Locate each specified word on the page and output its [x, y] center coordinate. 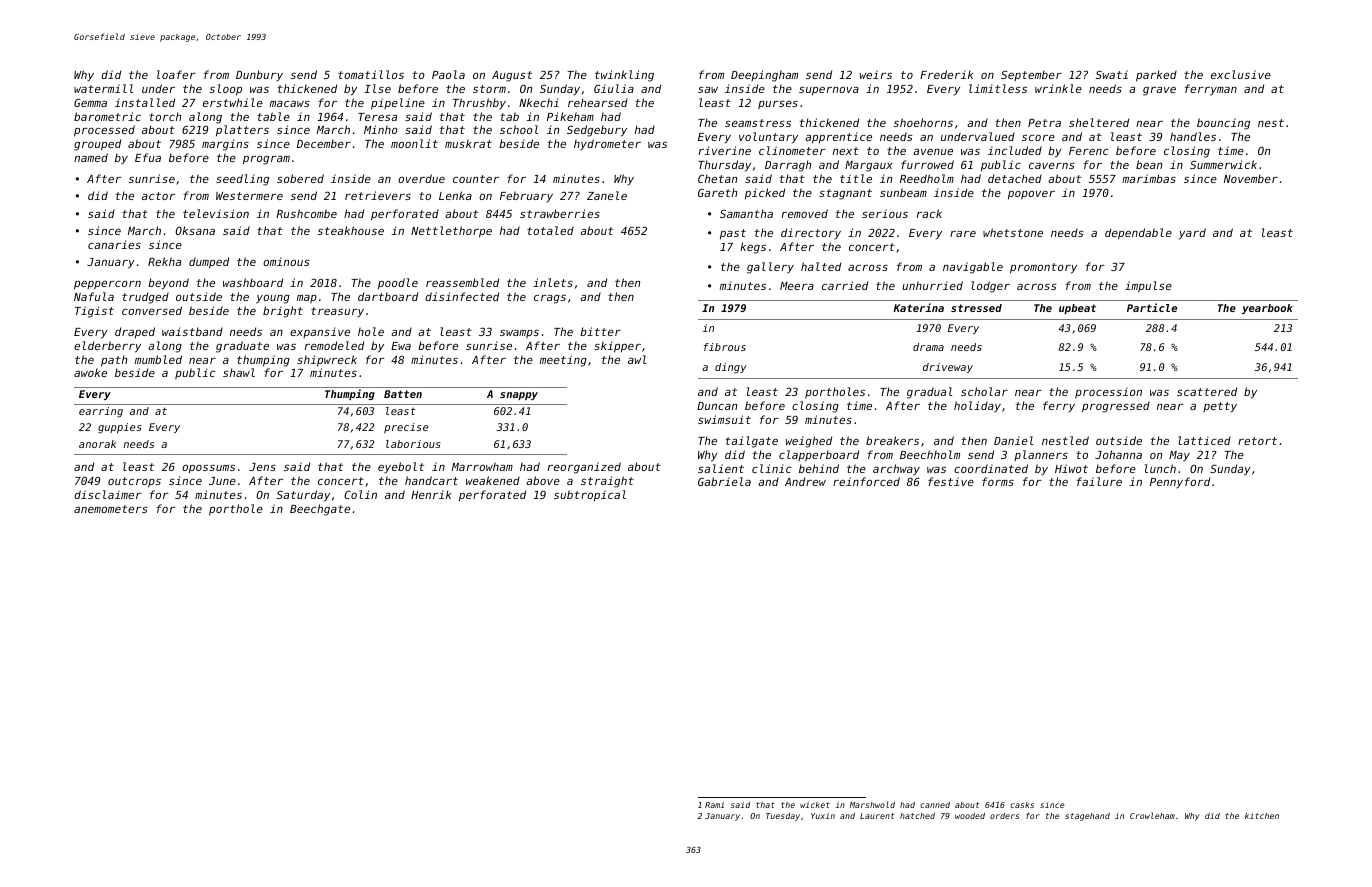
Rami [714, 805]
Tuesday [783, 817]
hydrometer [607, 145]
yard [1192, 234]
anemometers [111, 509]
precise [406, 428]
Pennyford [1180, 482]
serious [885, 213]
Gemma [90, 102]
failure [1099, 481]
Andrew [805, 481]
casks [1022, 805]
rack [929, 213]
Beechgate [320, 510]
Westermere [249, 196]
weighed [809, 442]
